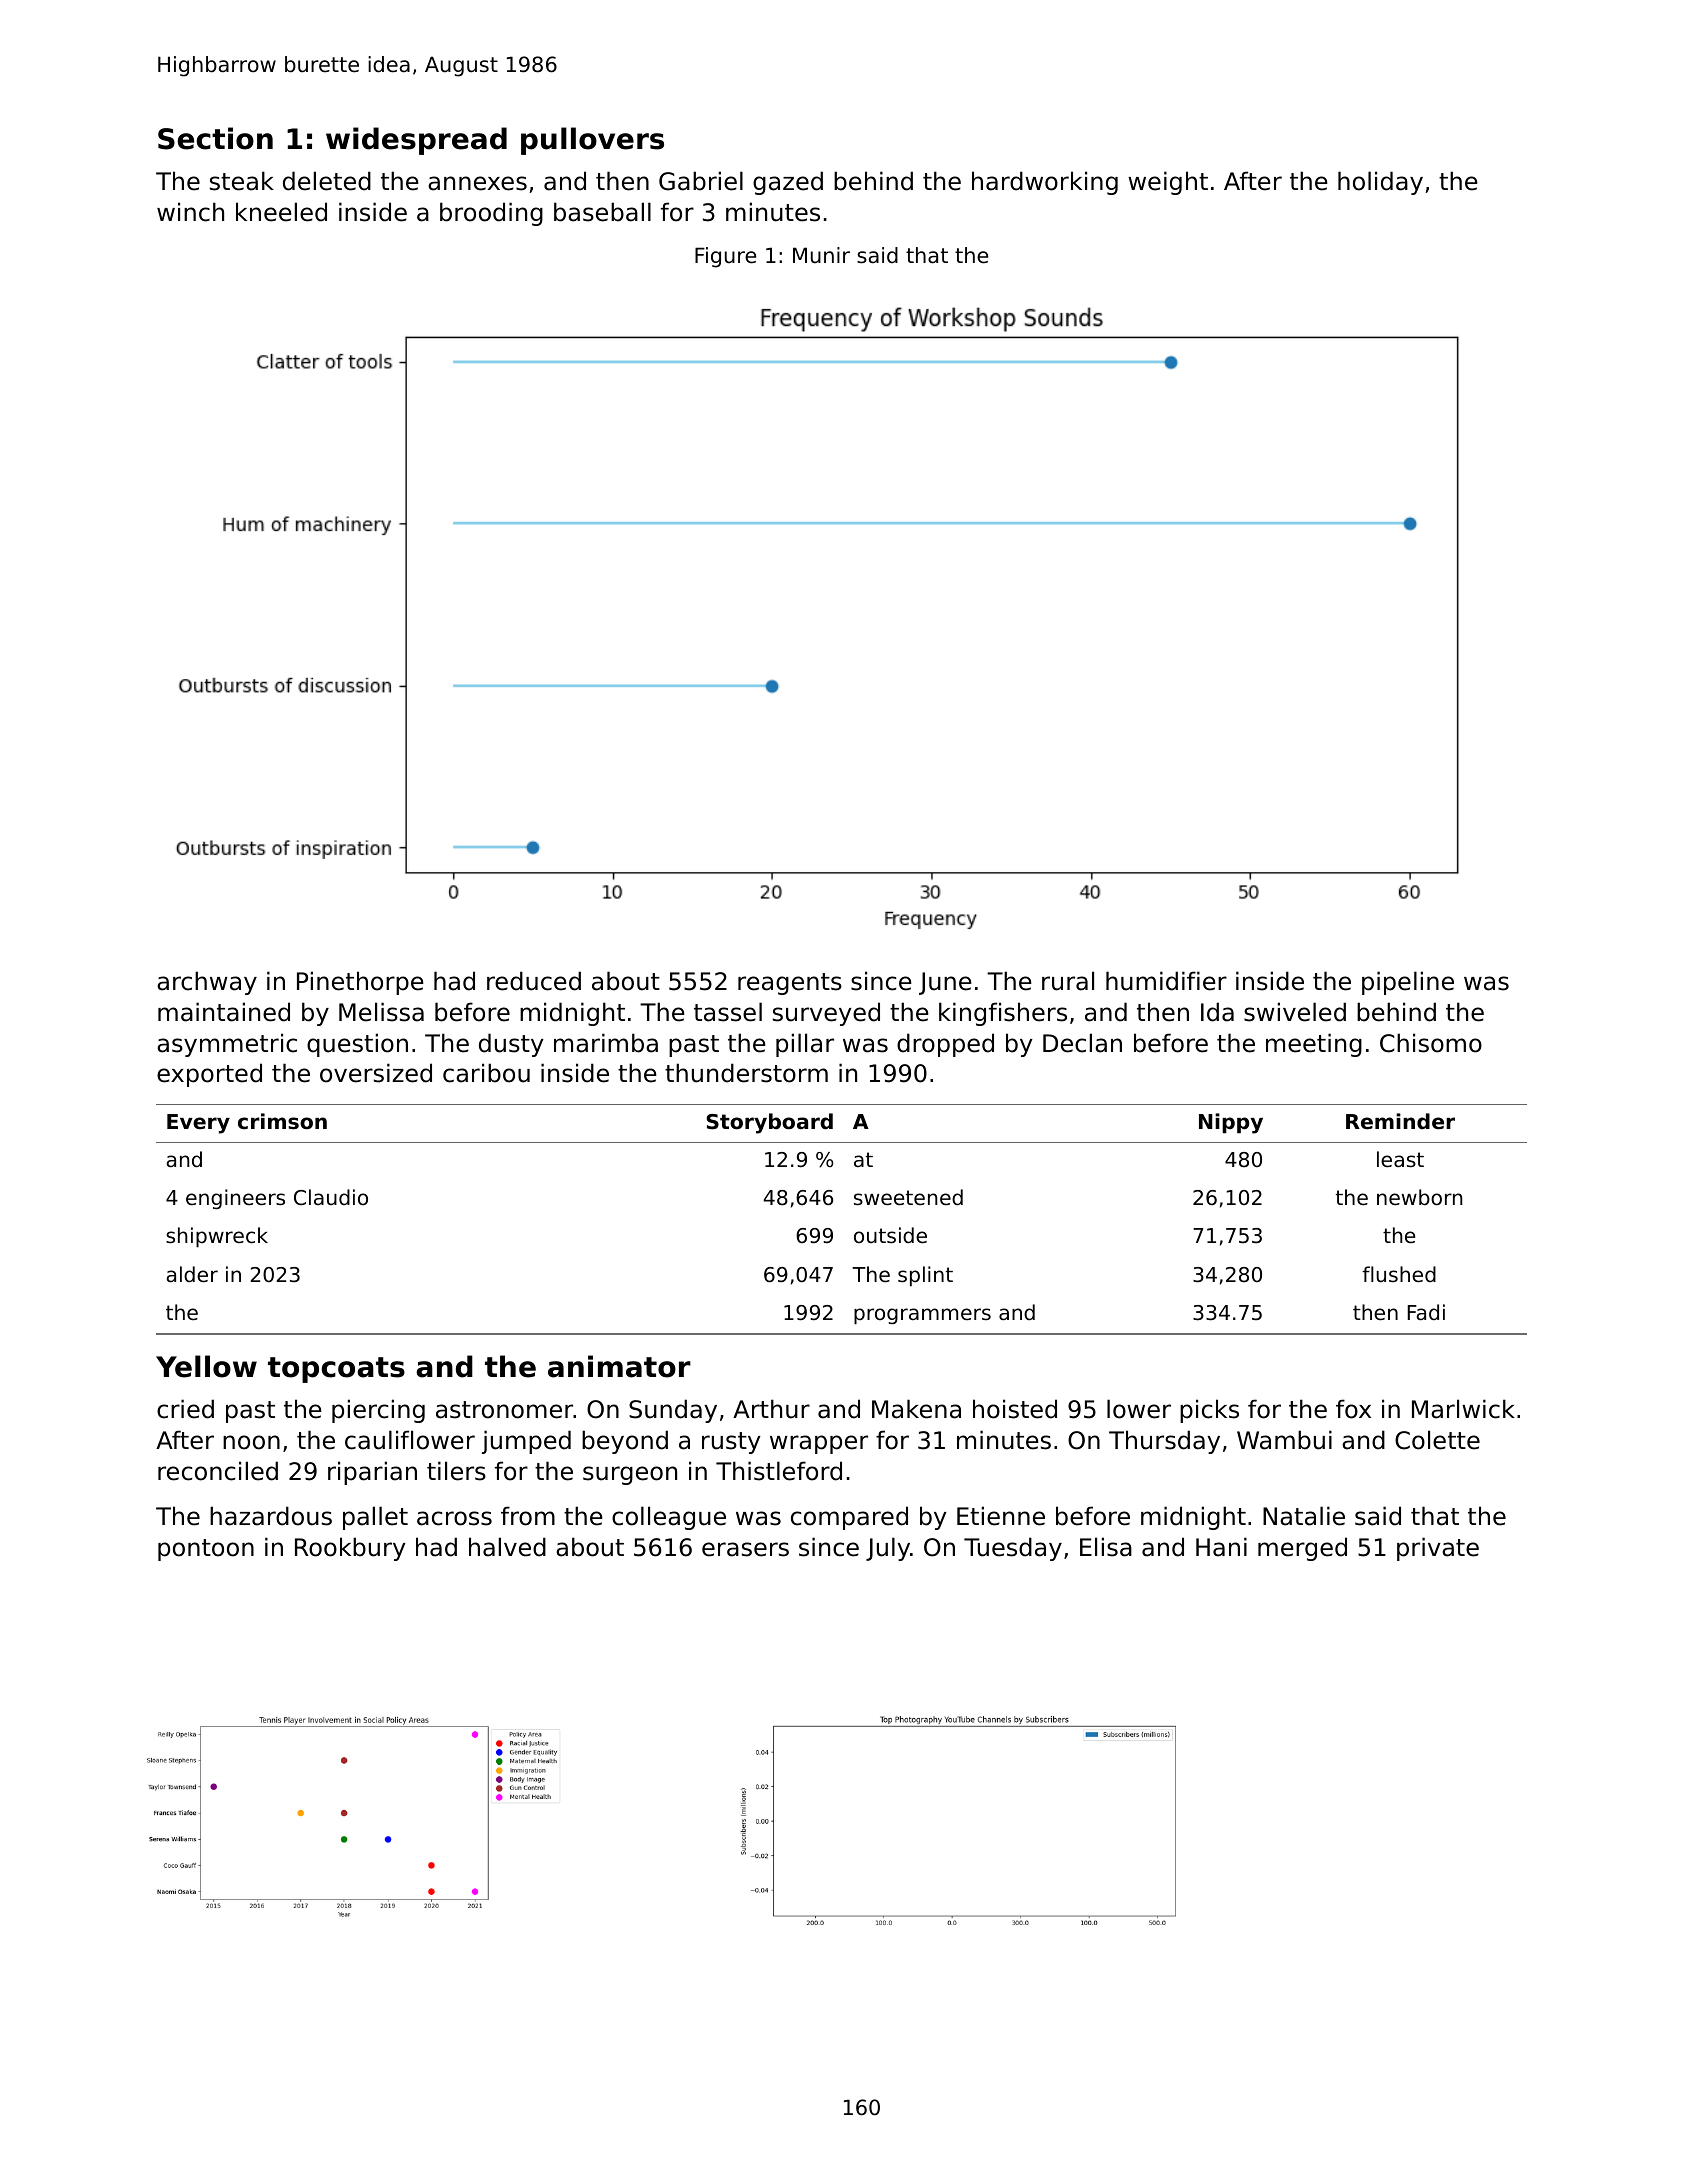 Image resolution: width=1683 pixels, height=2178 pixels. Describe the element at coordinates (1166, 981) in the page. I see `humidifier` at that location.
